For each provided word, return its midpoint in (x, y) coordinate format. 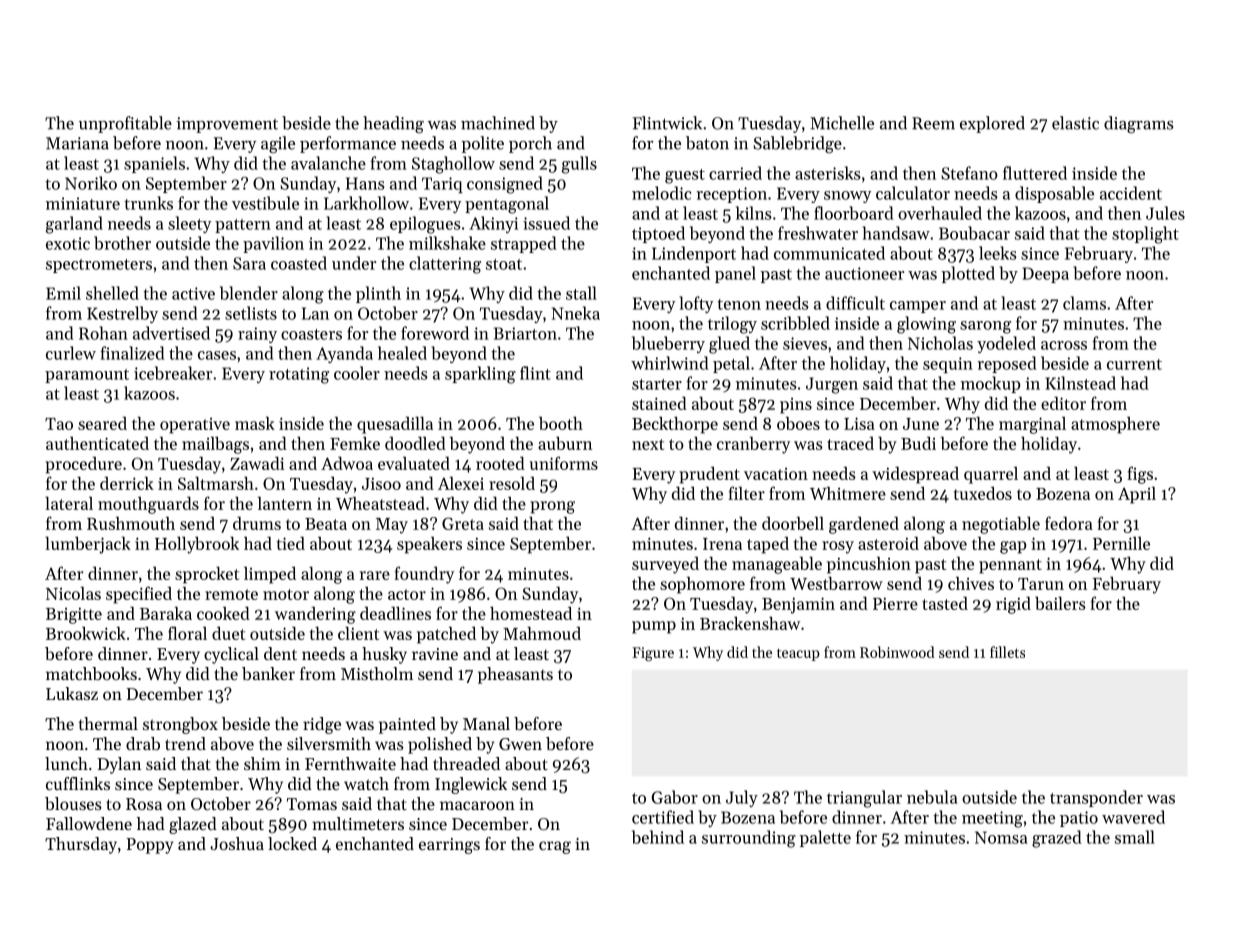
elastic (1075, 123)
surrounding (749, 839)
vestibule (265, 203)
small (1135, 837)
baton (707, 143)
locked (292, 843)
